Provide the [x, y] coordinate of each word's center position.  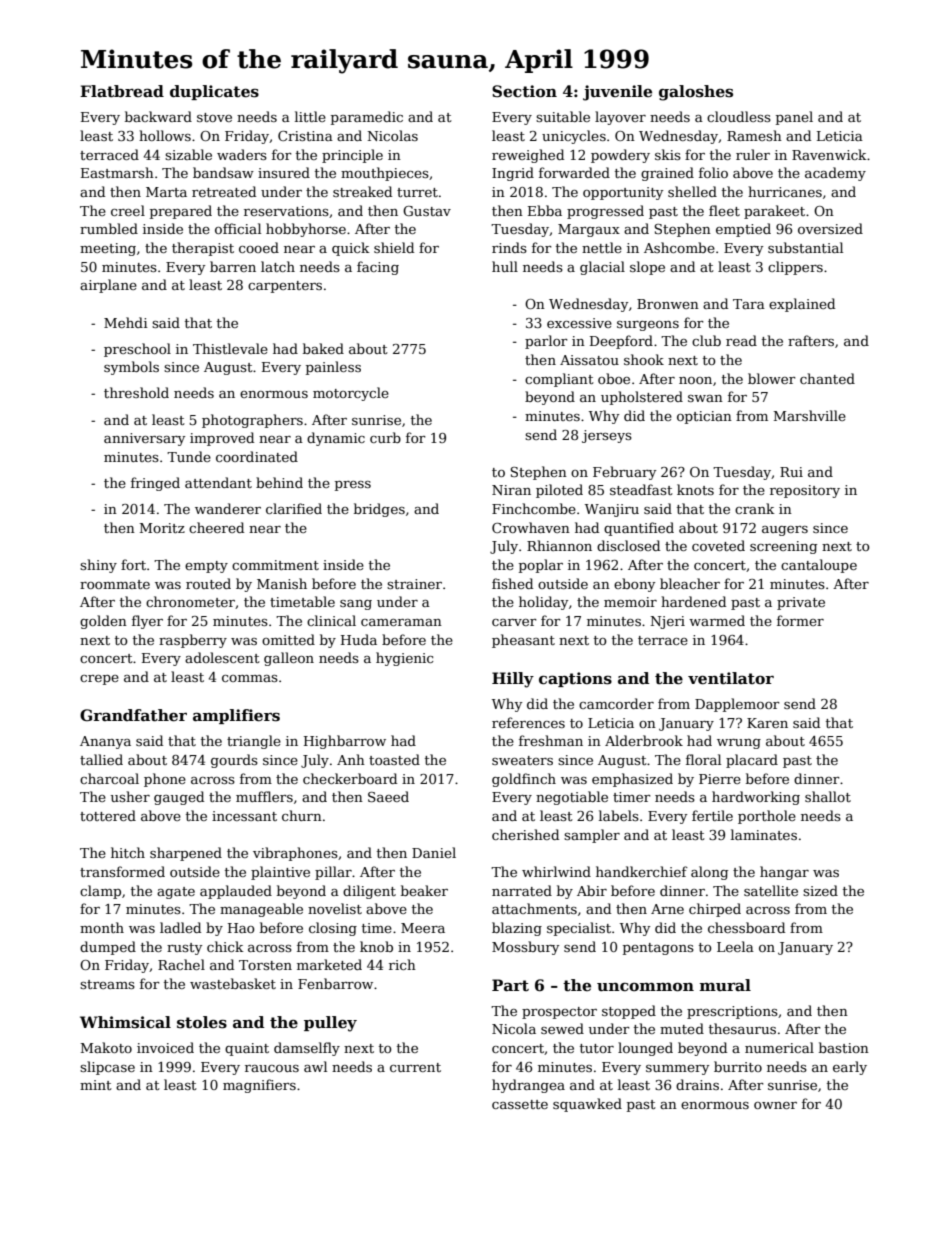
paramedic [367, 118]
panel [794, 118]
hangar [784, 873]
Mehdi [126, 322]
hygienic [404, 659]
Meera [423, 928]
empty [206, 567]
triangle [254, 742]
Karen [767, 723]
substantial [805, 247]
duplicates [214, 92]
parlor [546, 342]
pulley [330, 1024]
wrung [739, 744]
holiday [543, 603]
